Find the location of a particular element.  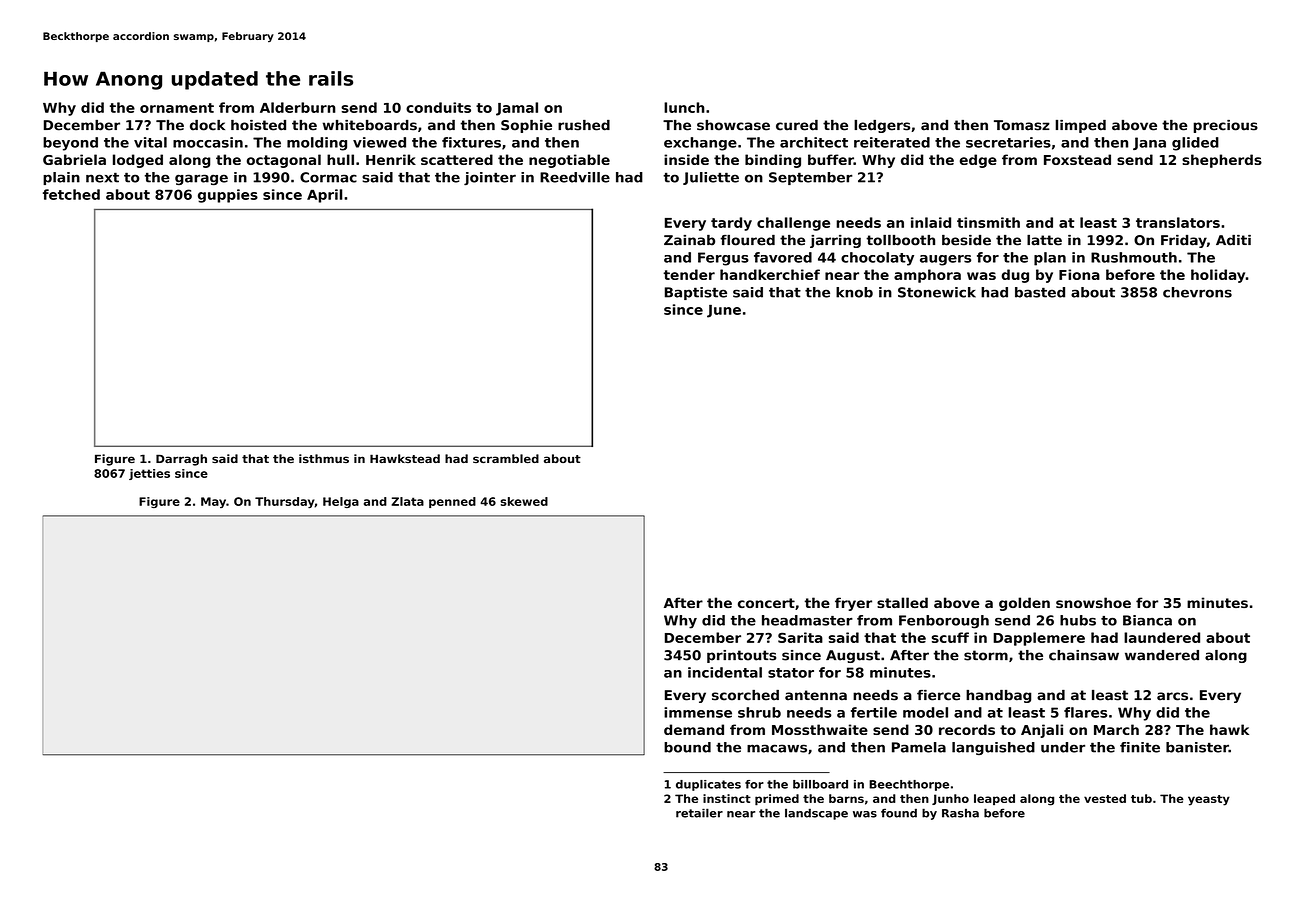

fetched is located at coordinates (71, 194).
